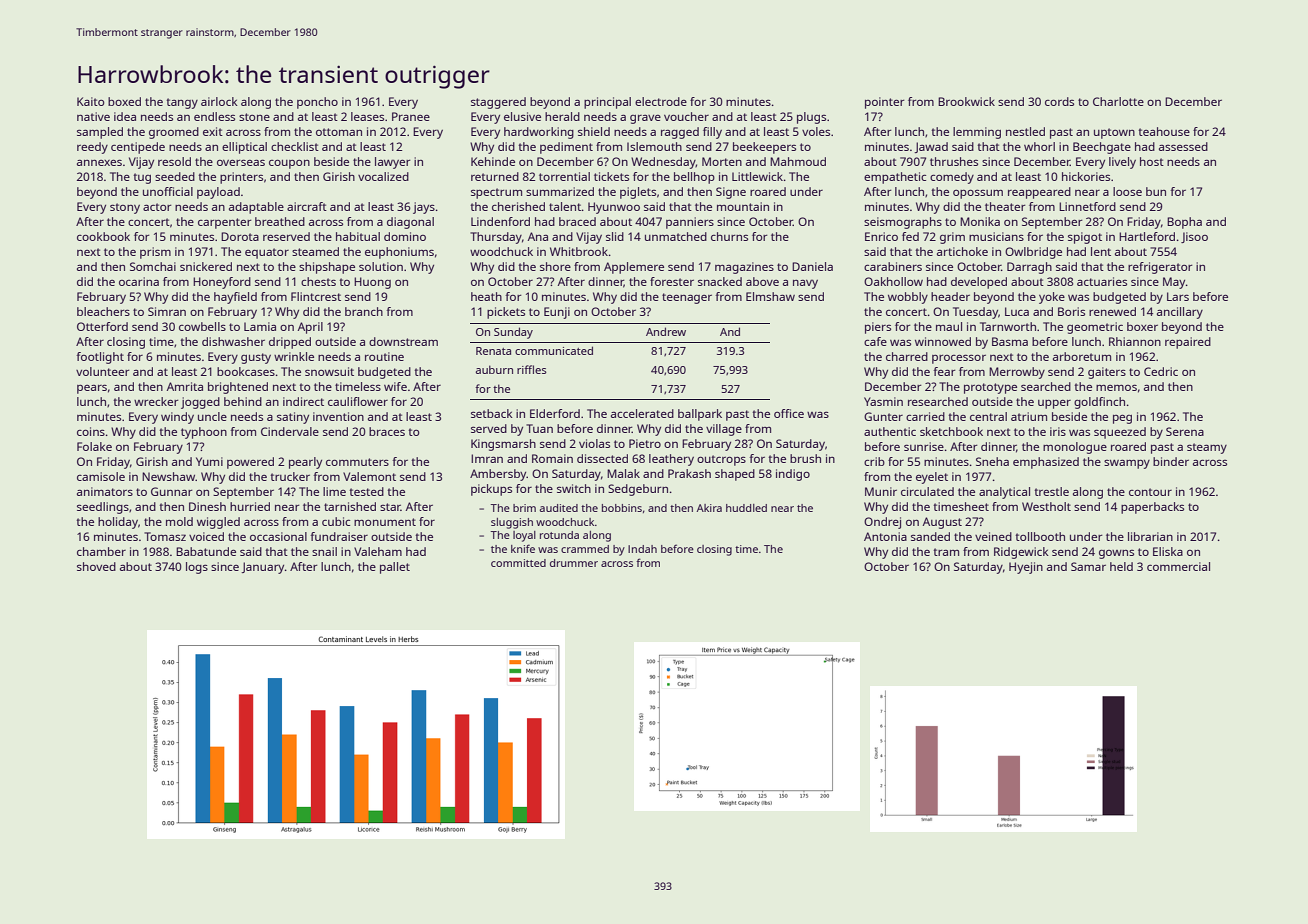 Image resolution: width=1308 pixels, height=924 pixels. Describe the element at coordinates (1112, 311) in the document. I see `renewed` at that location.
